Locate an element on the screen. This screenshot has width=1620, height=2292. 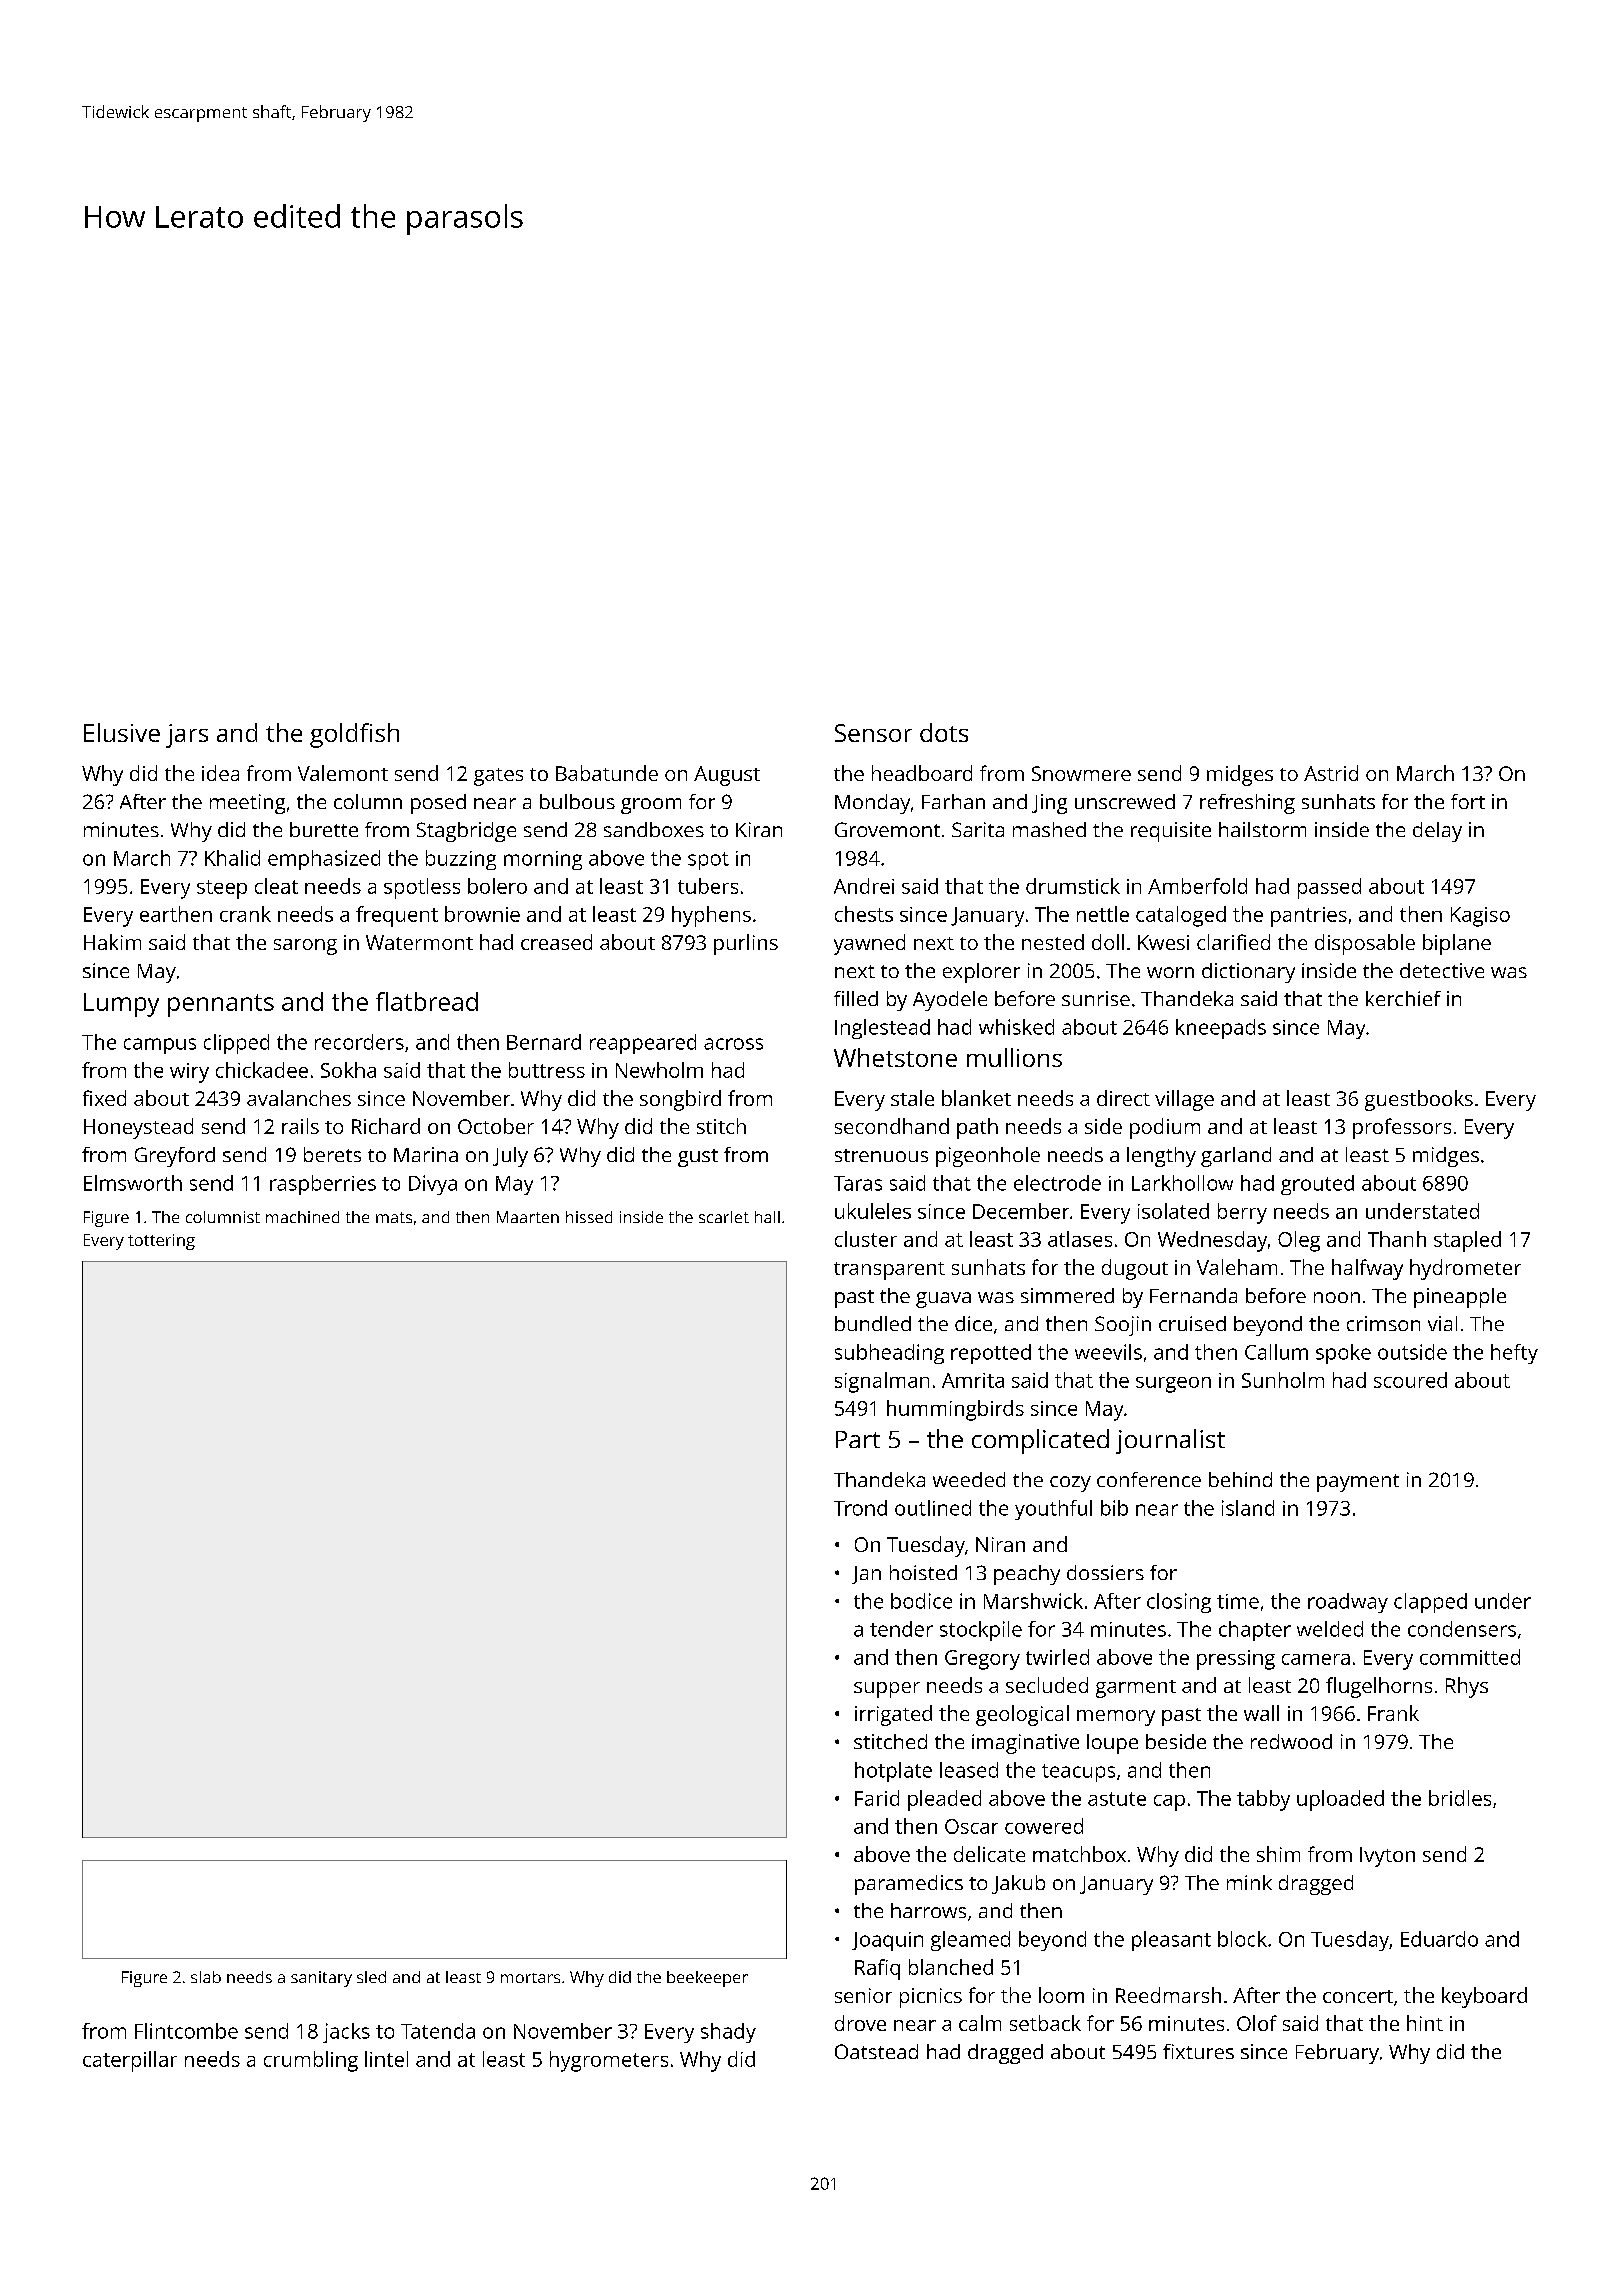
Gregory is located at coordinates (982, 1660).
